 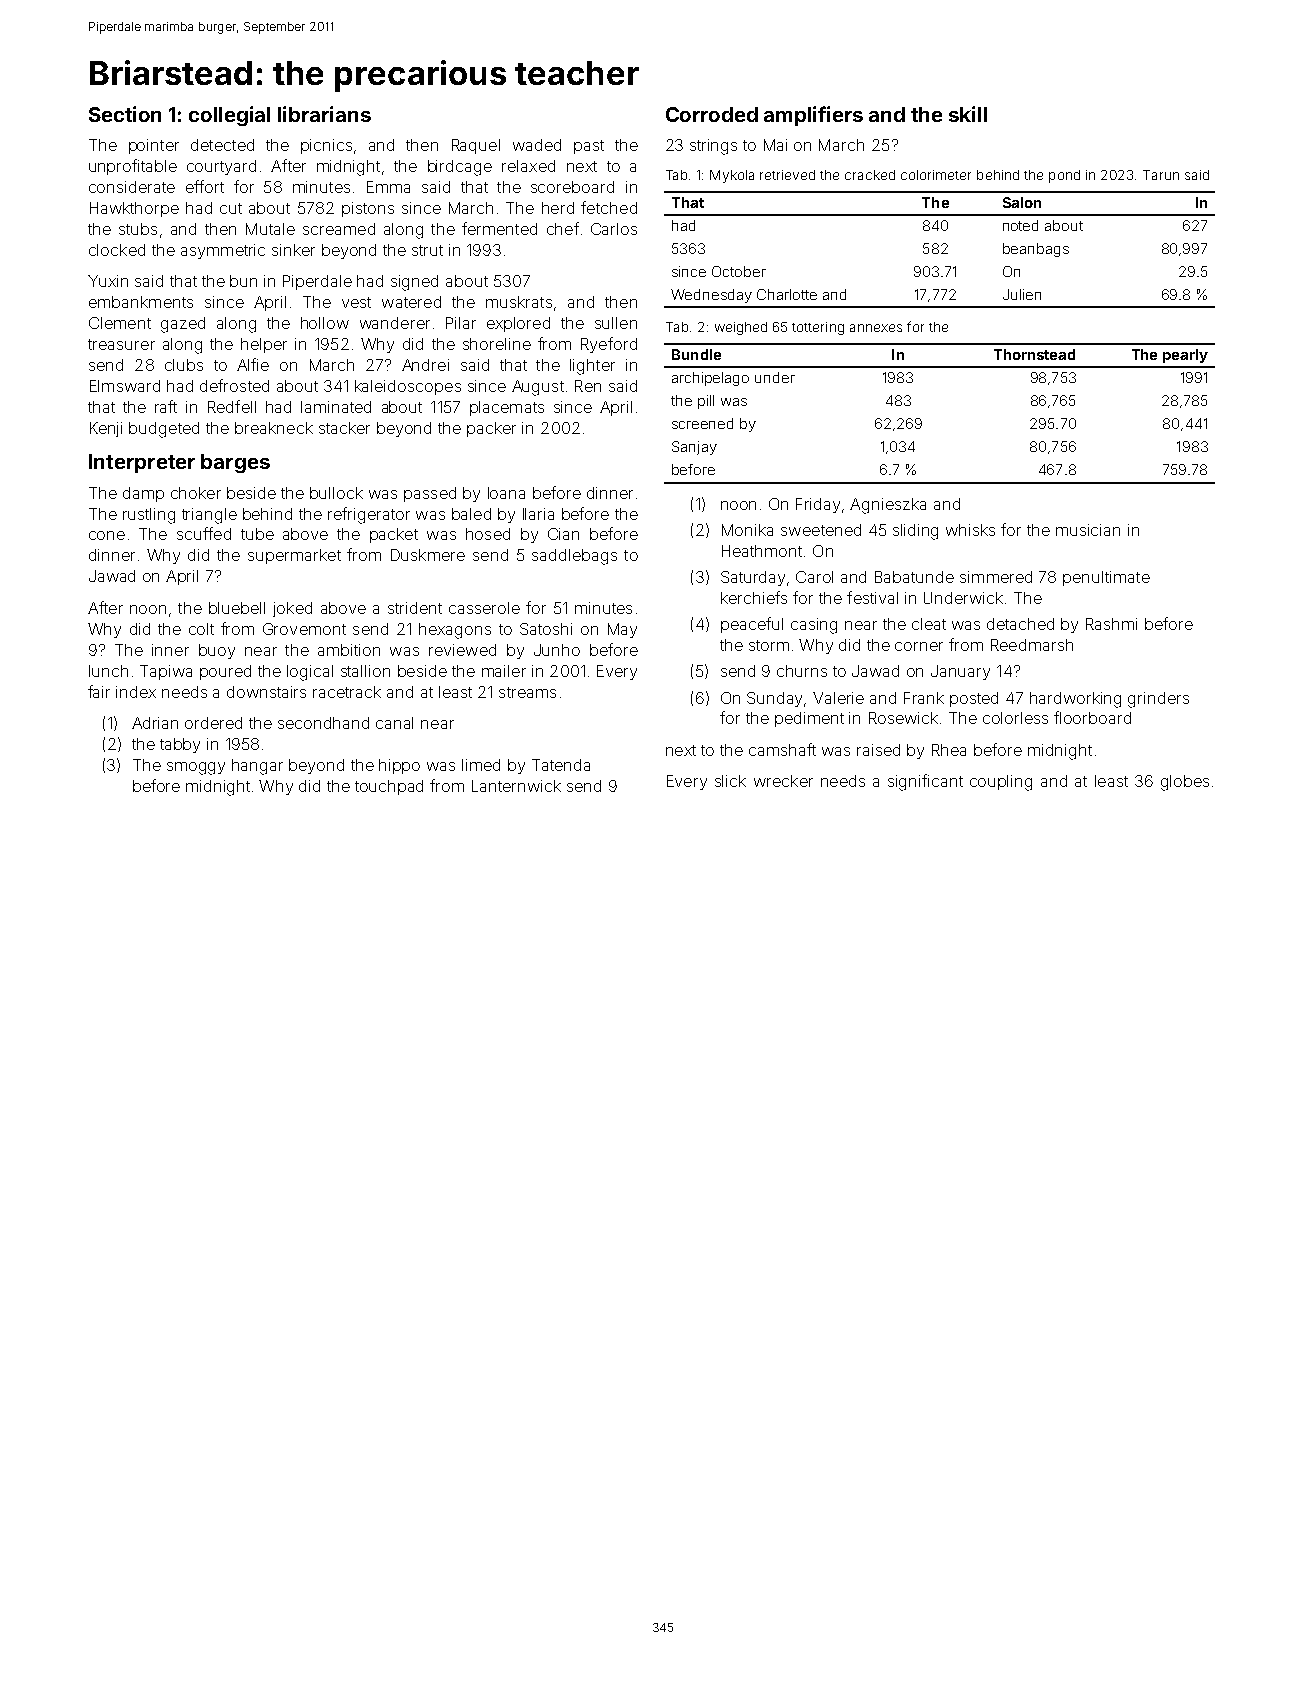 What do you see at coordinates (614, 229) in the image?
I see `Carlos` at bounding box center [614, 229].
